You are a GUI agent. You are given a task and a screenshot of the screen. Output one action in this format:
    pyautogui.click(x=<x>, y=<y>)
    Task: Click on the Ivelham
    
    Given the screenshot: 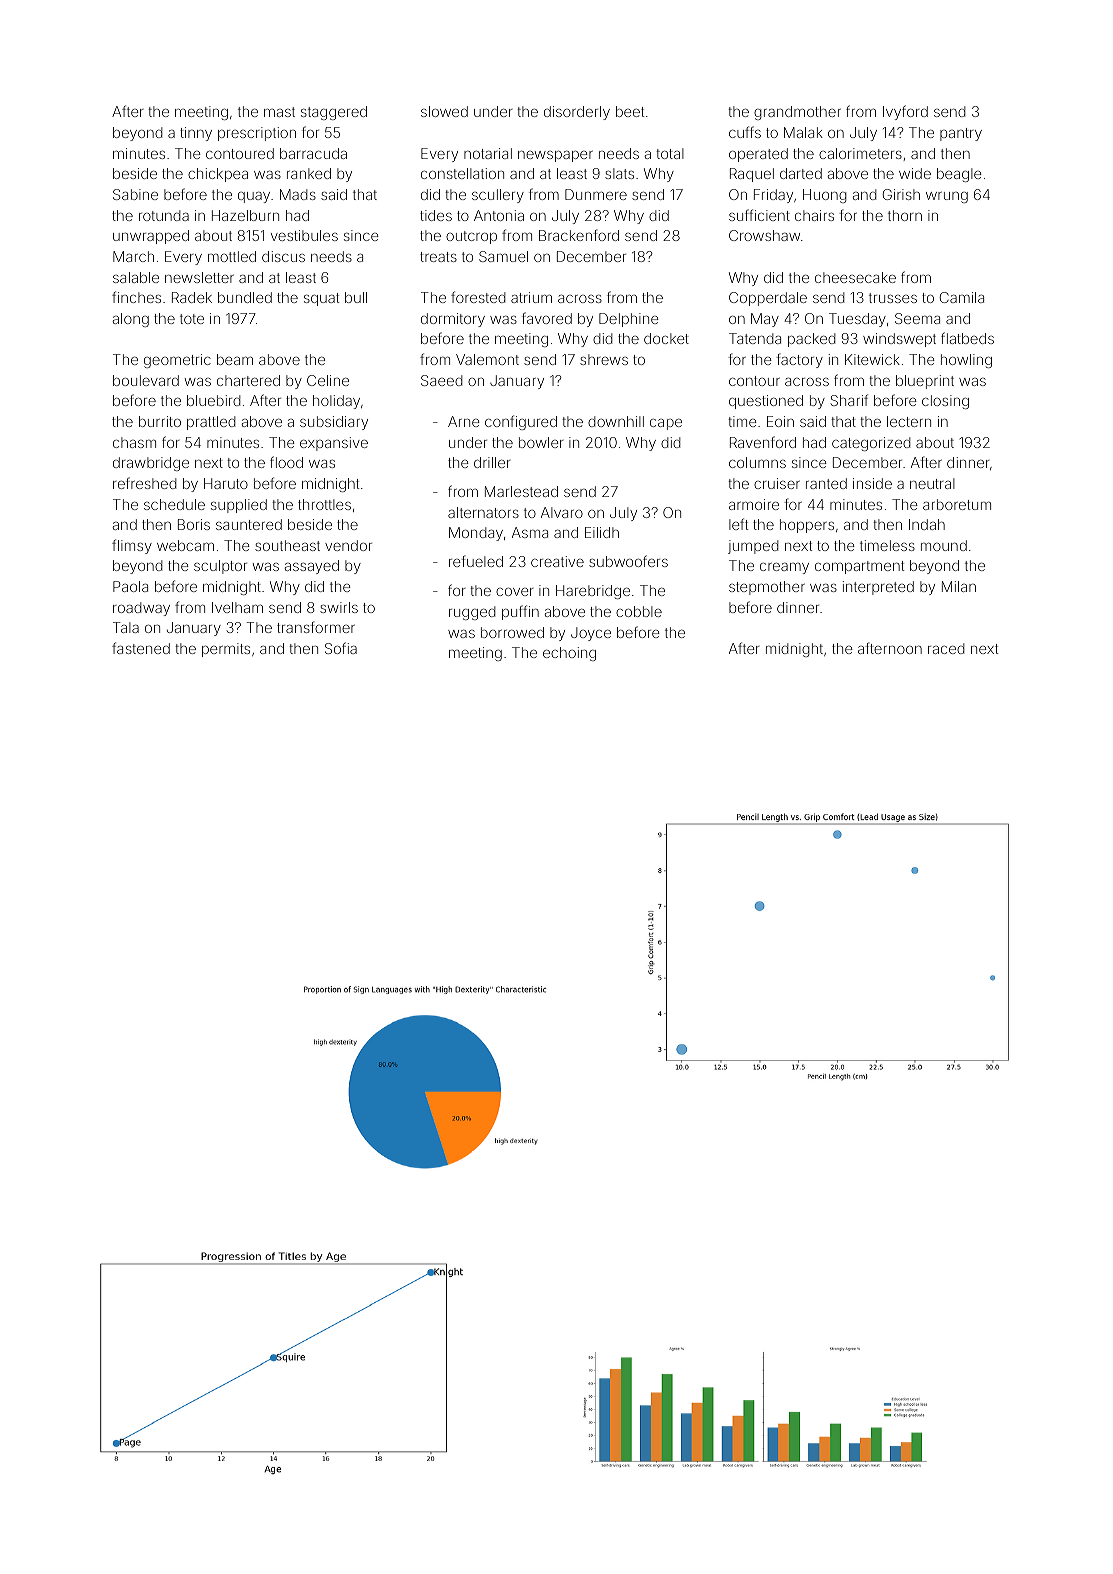 What is the action you would take?
    pyautogui.click(x=237, y=607)
